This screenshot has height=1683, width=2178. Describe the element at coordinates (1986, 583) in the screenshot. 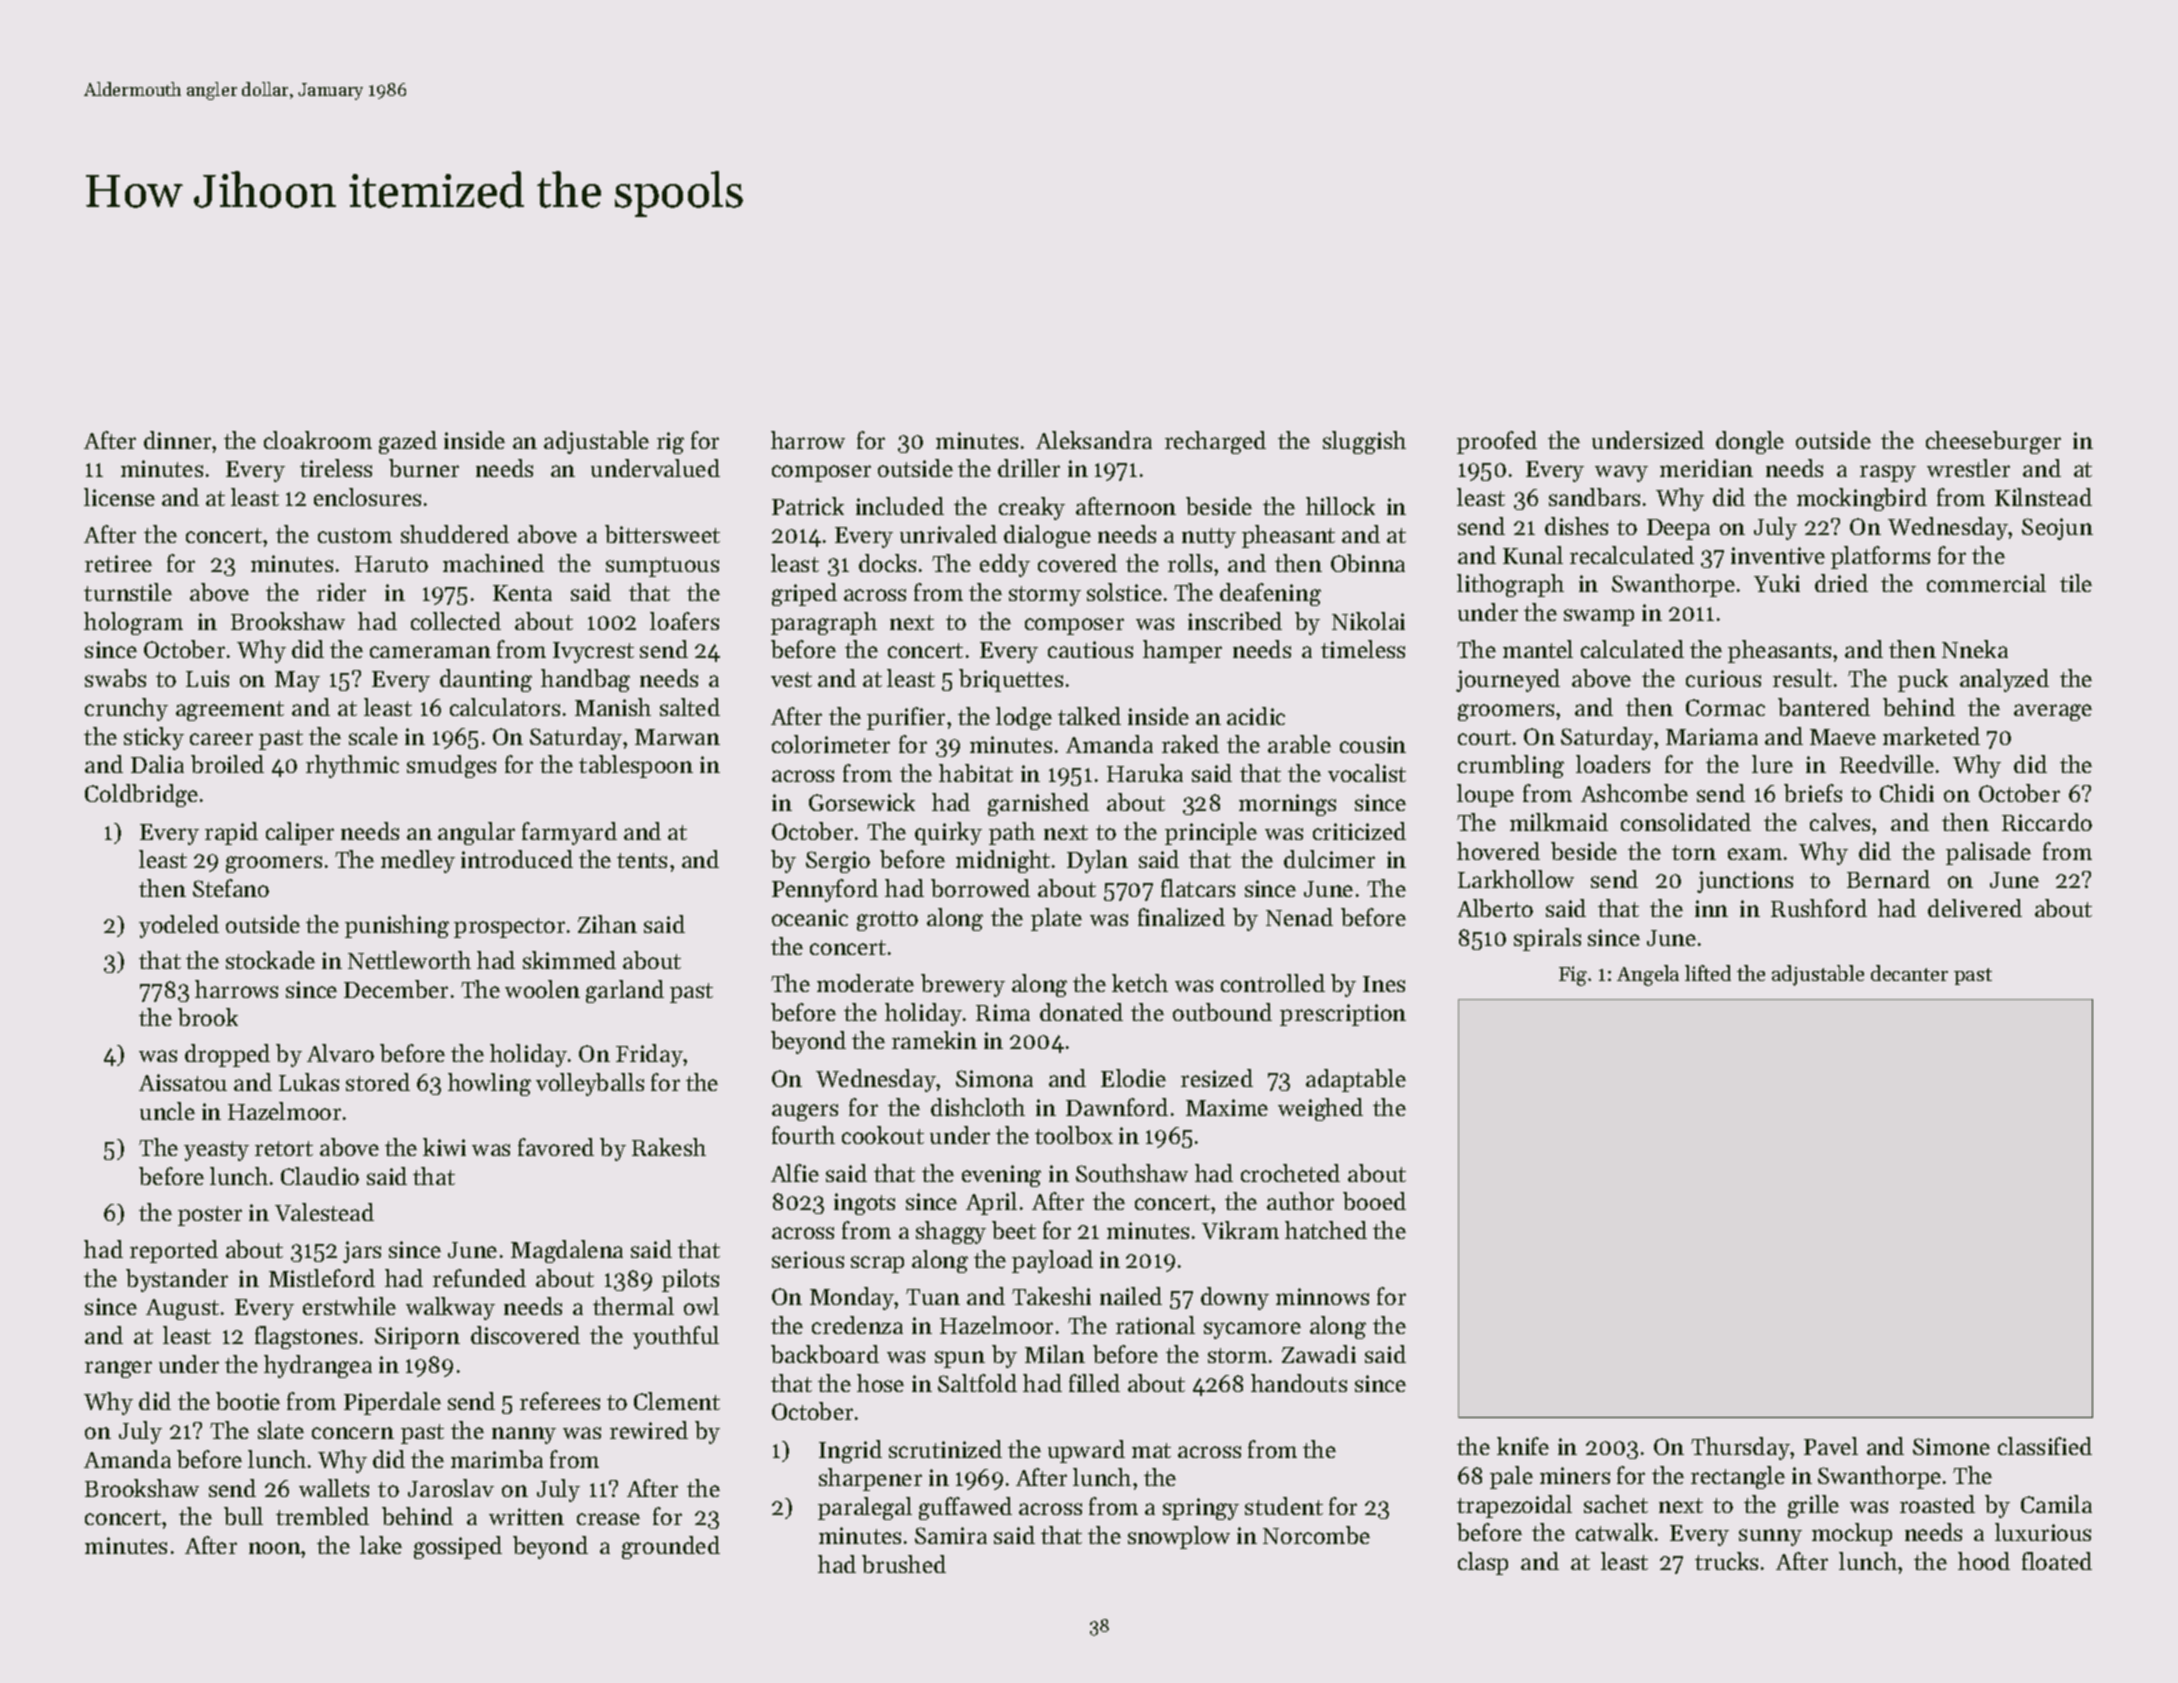

I see `commercial` at that location.
